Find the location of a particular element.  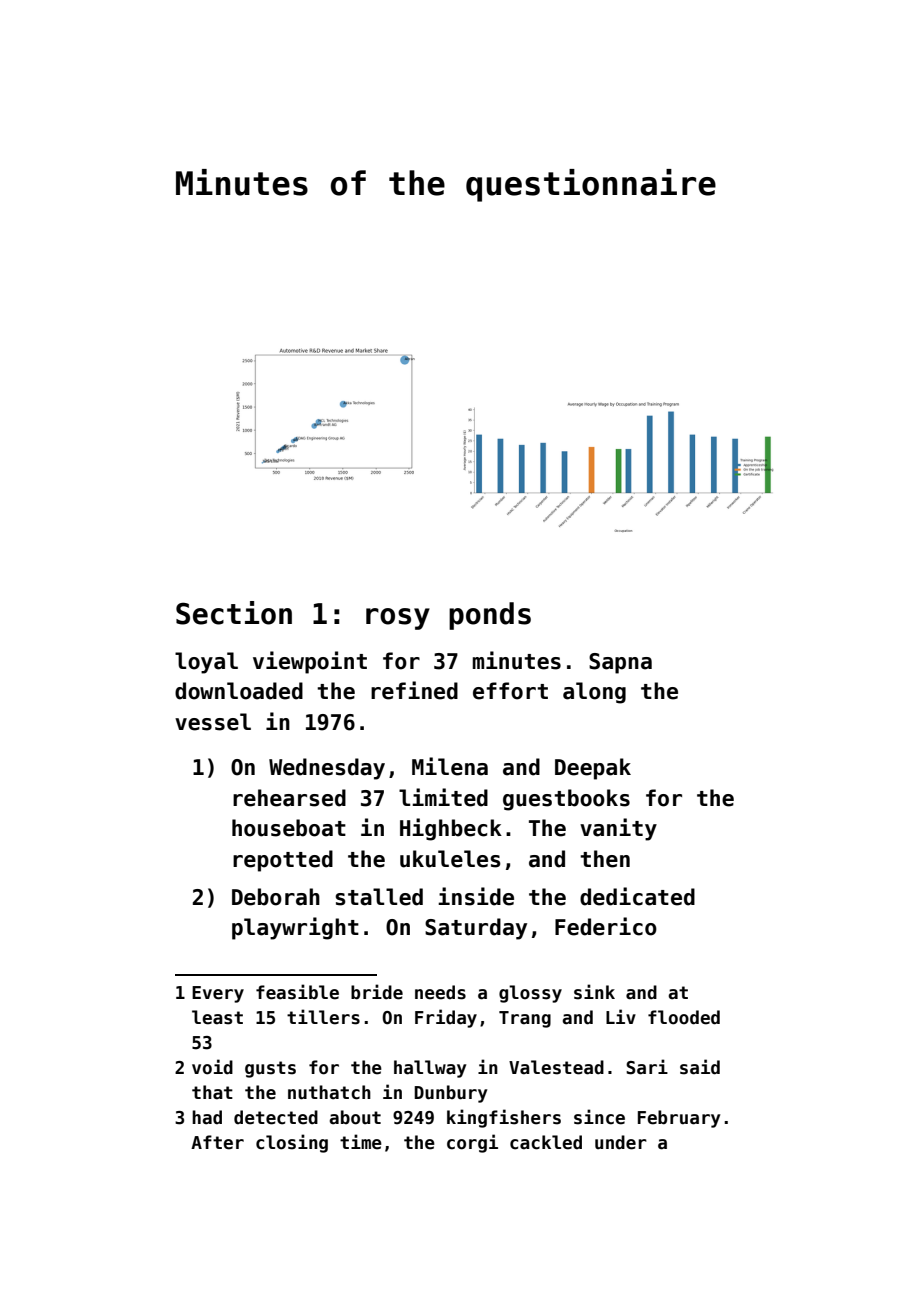

detected is located at coordinates (276, 1117).
